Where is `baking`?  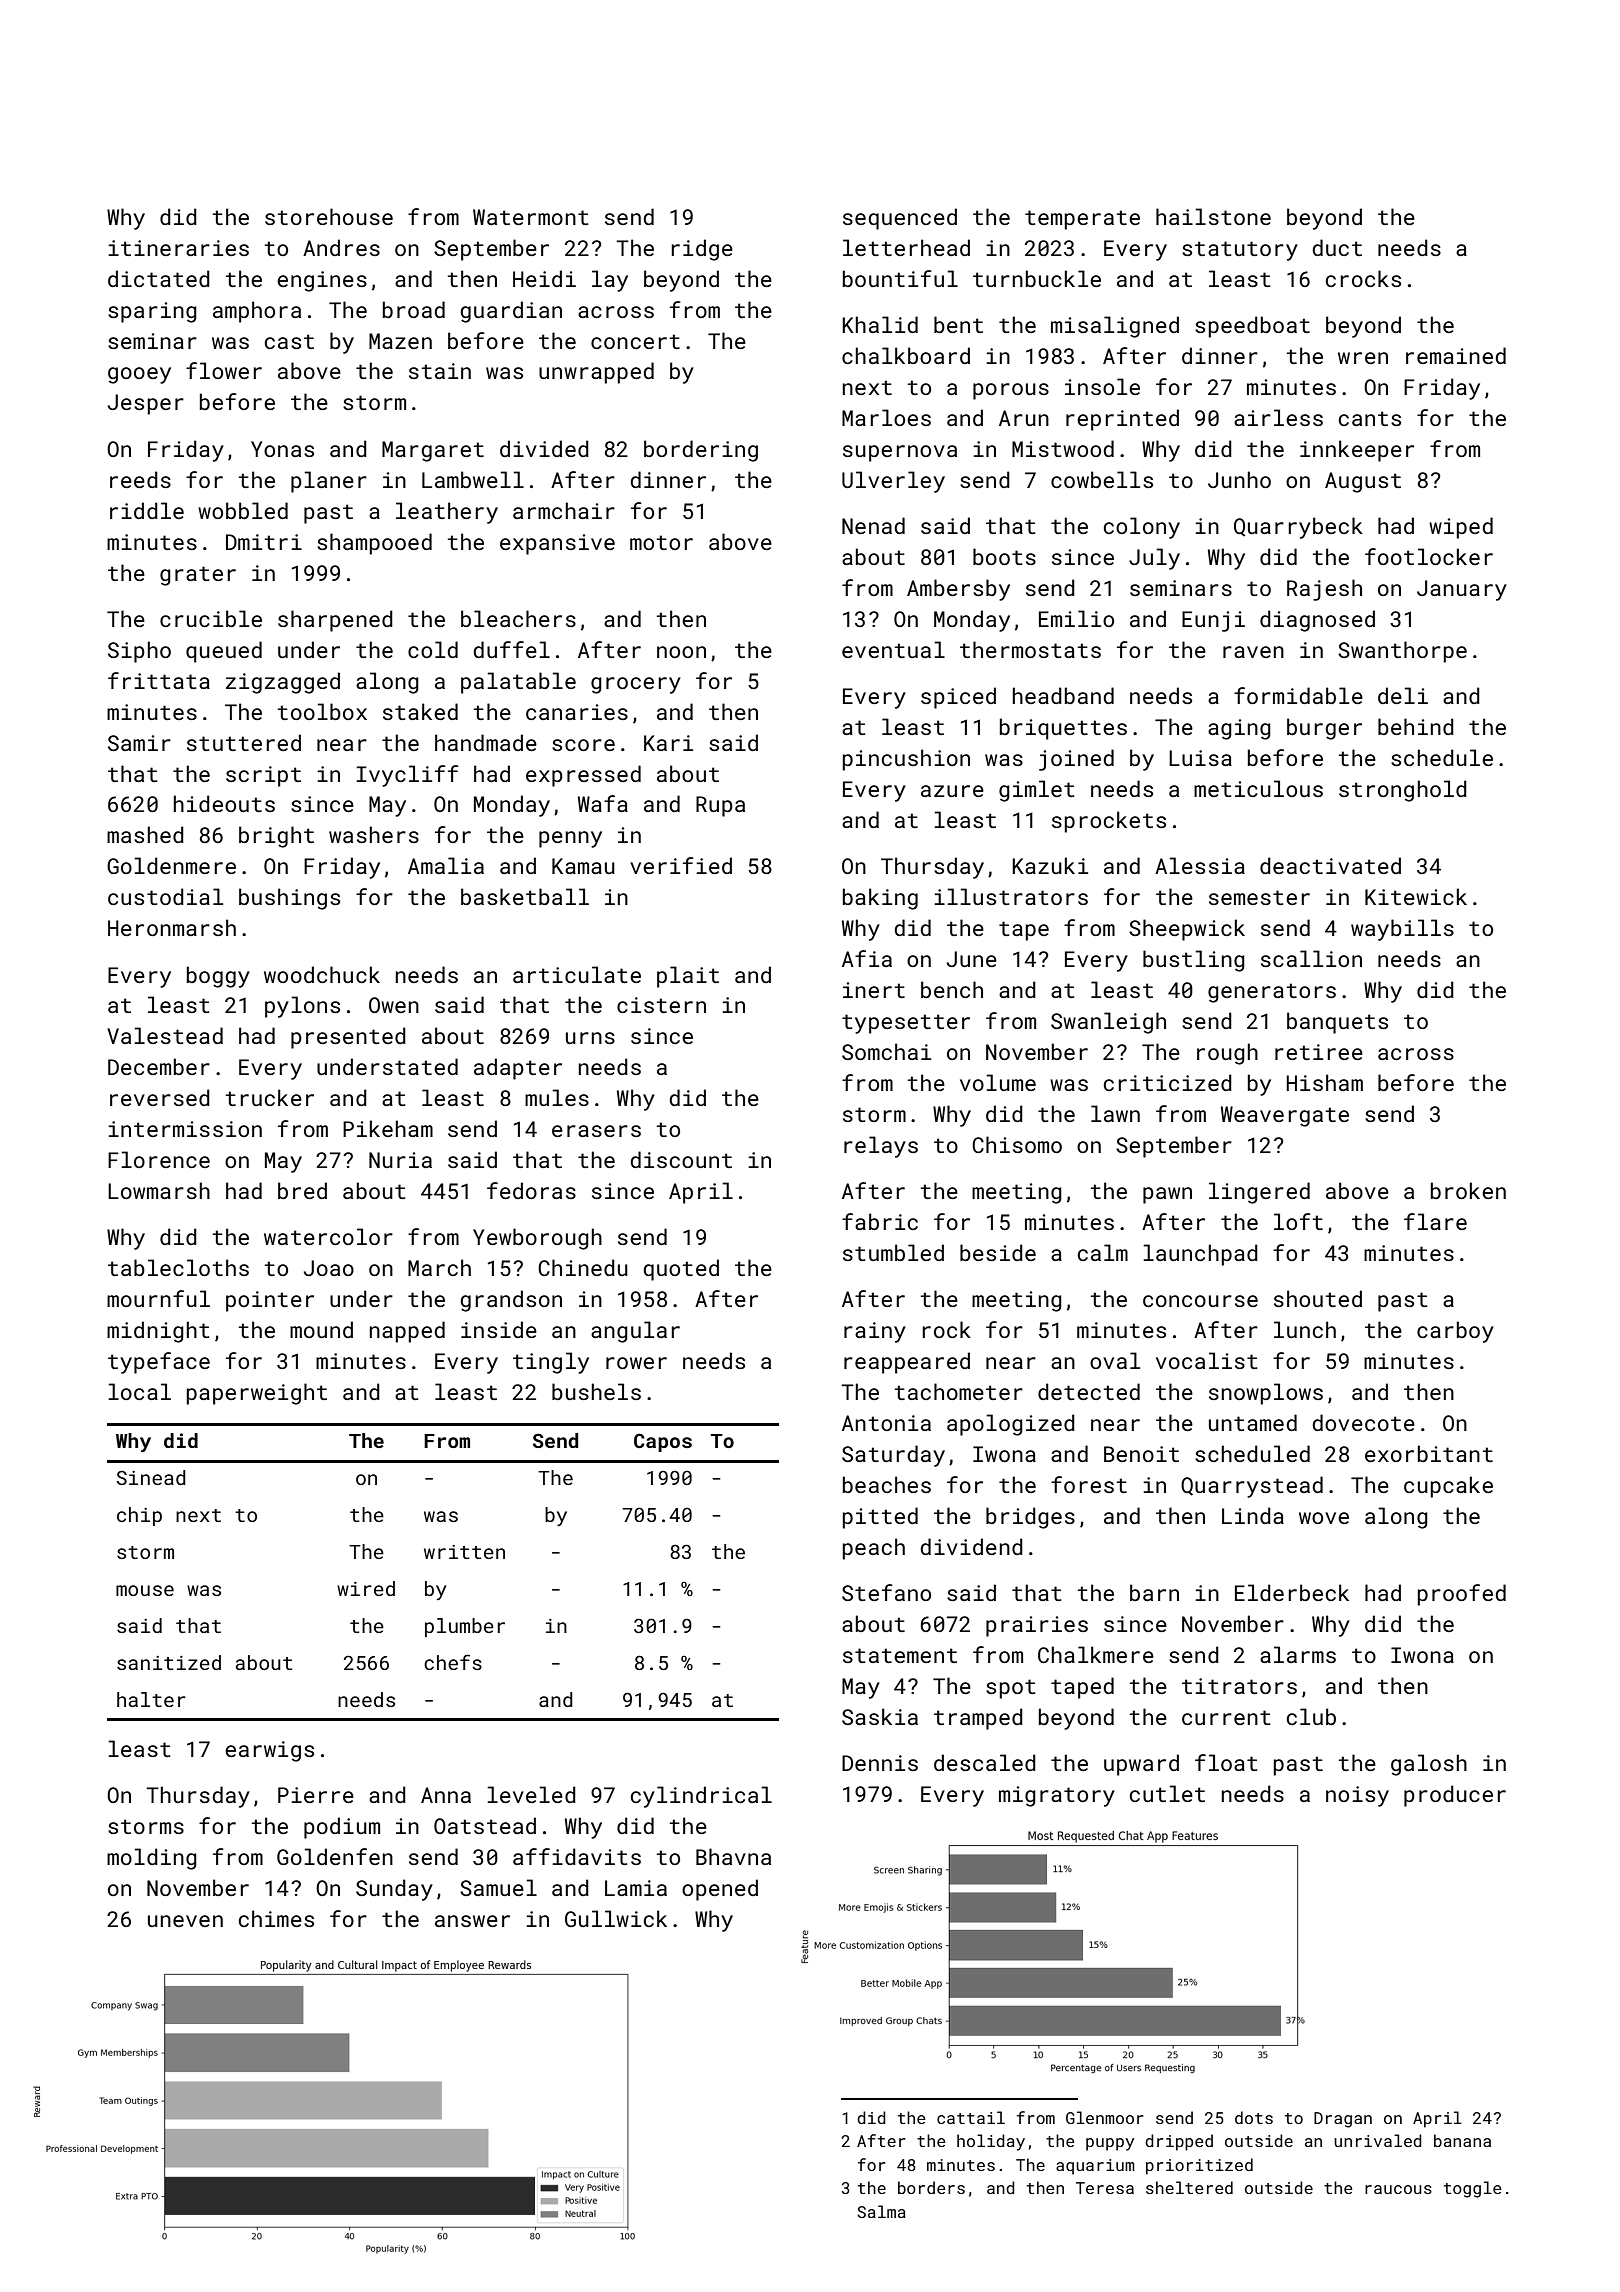 baking is located at coordinates (880, 899).
